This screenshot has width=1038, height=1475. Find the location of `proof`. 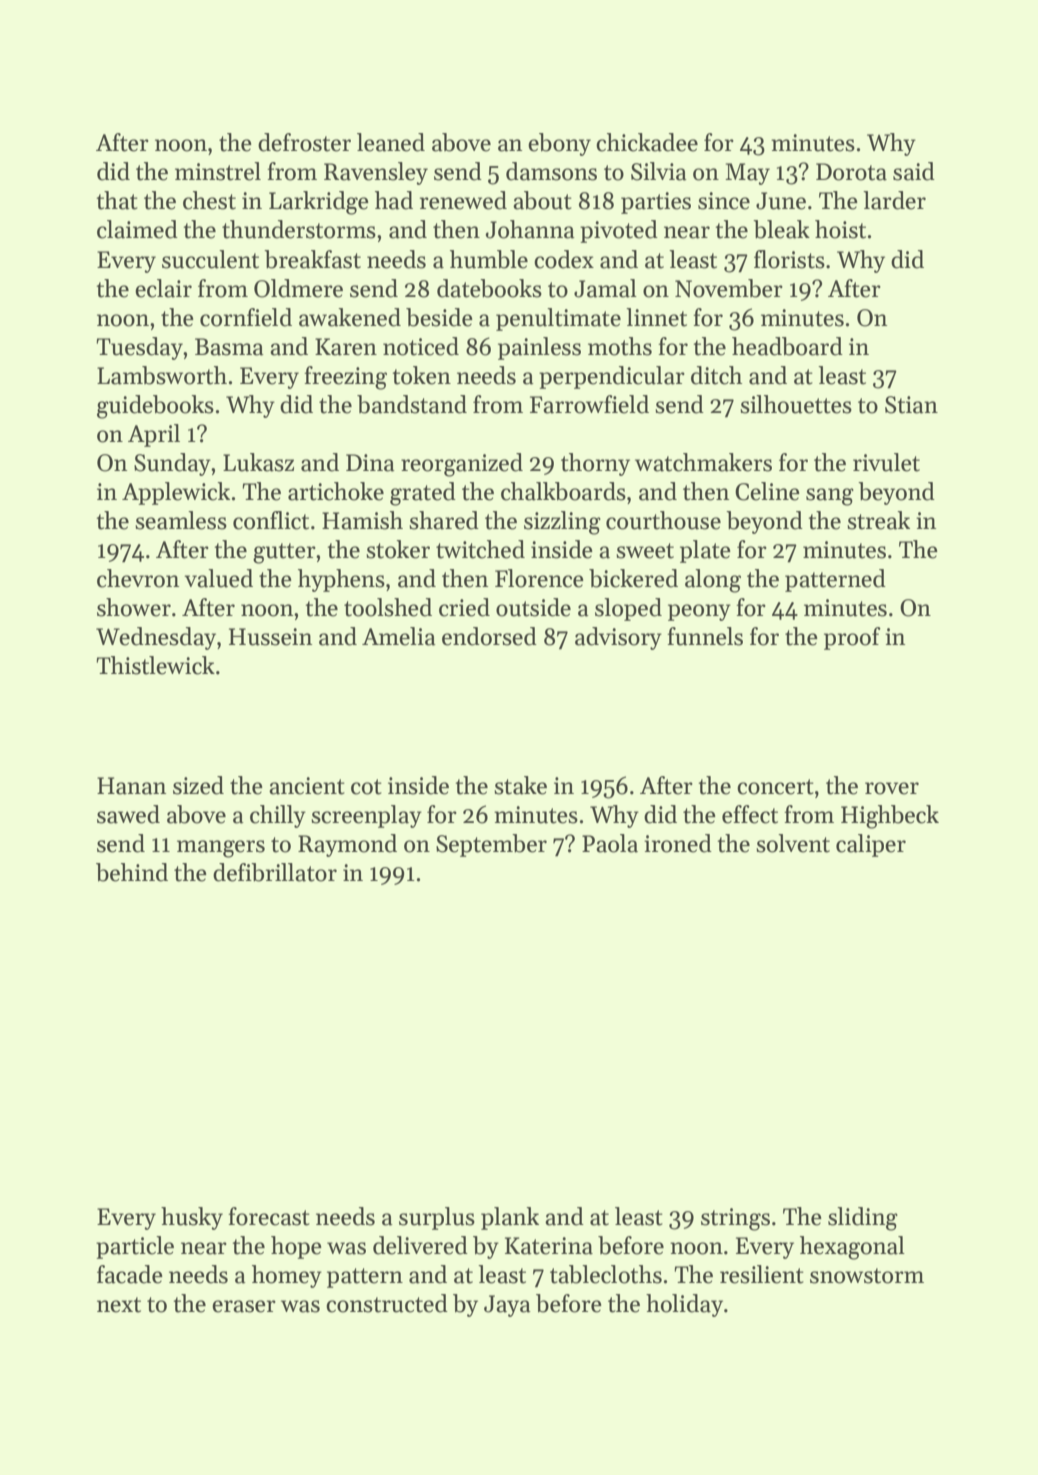

proof is located at coordinates (852, 638).
